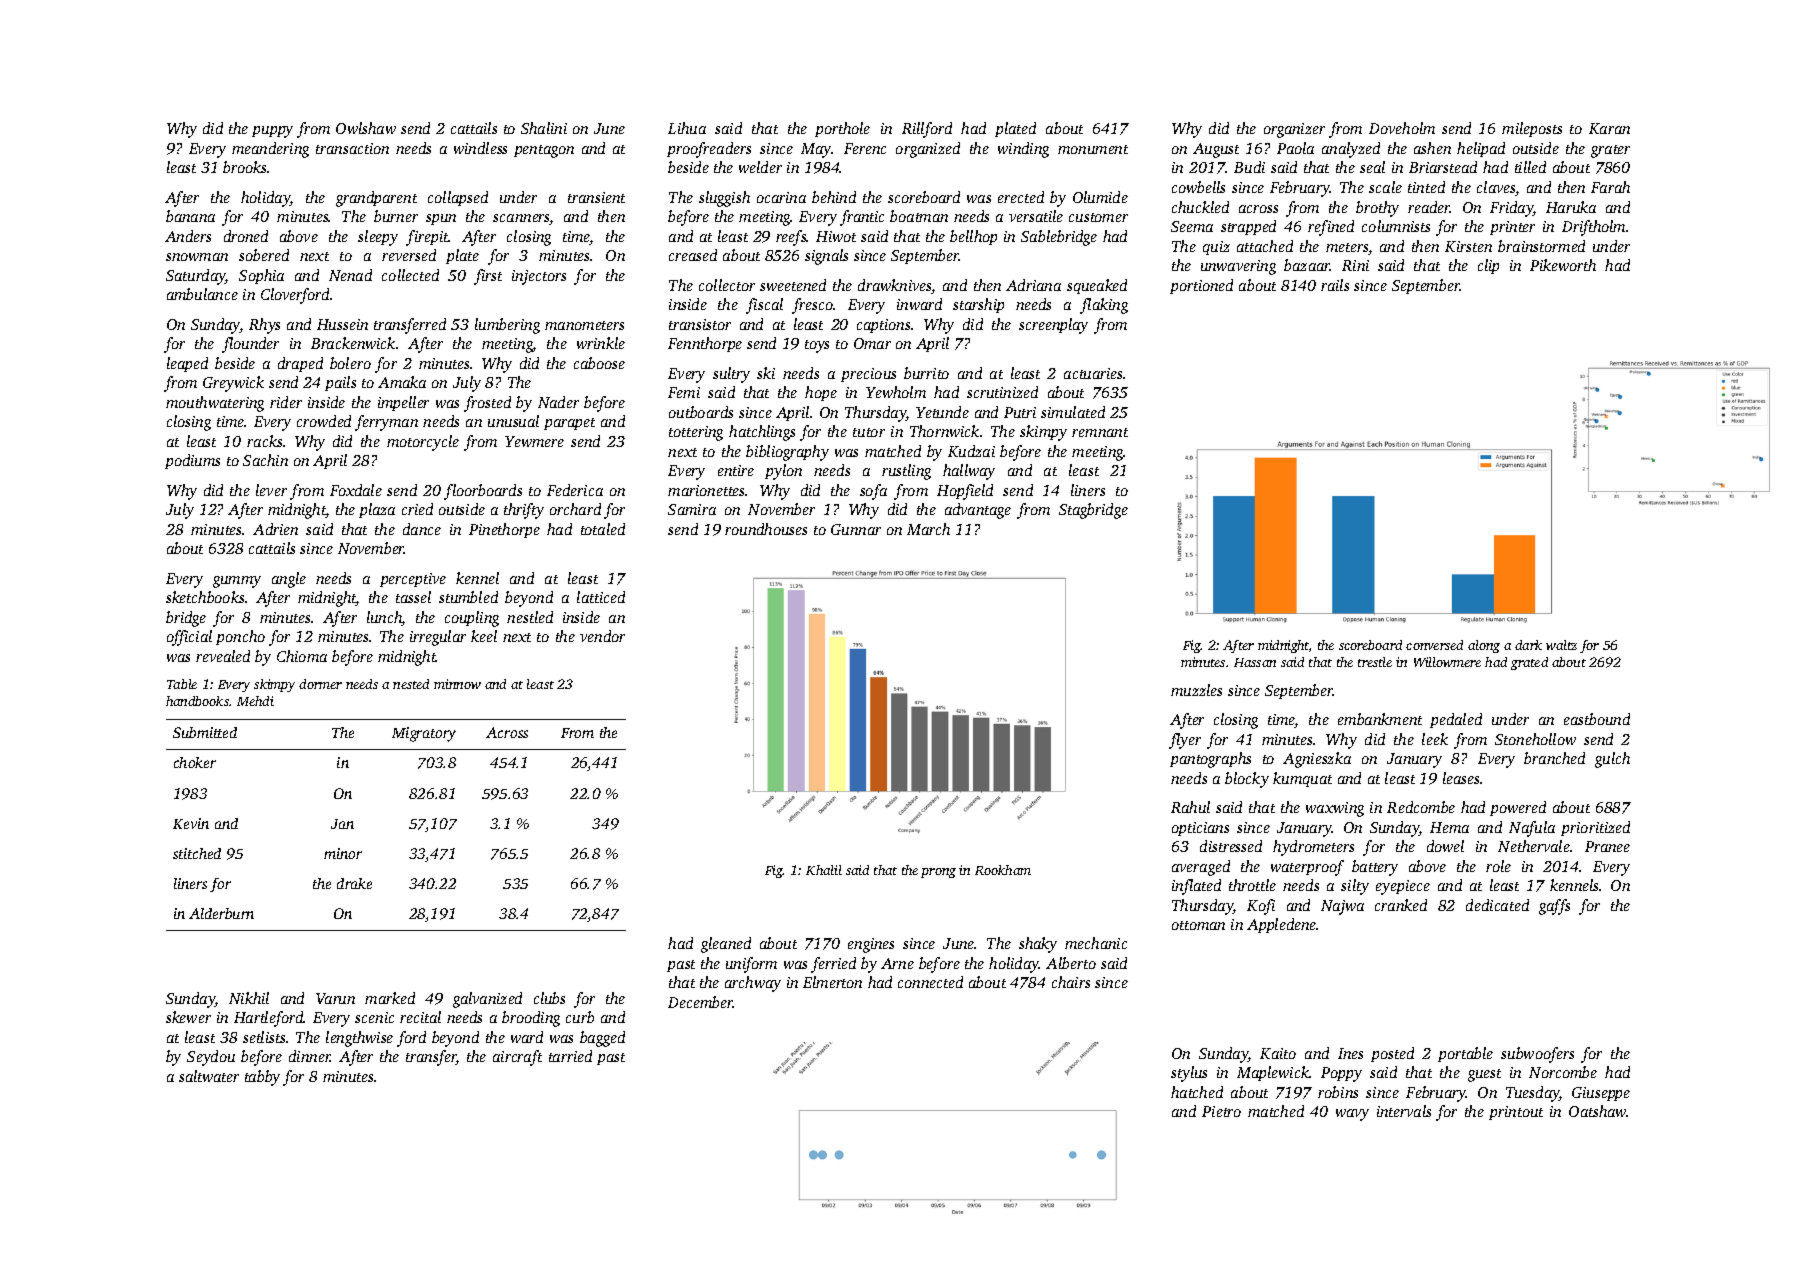  What do you see at coordinates (1561, 645) in the screenshot?
I see `waltz` at bounding box center [1561, 645].
